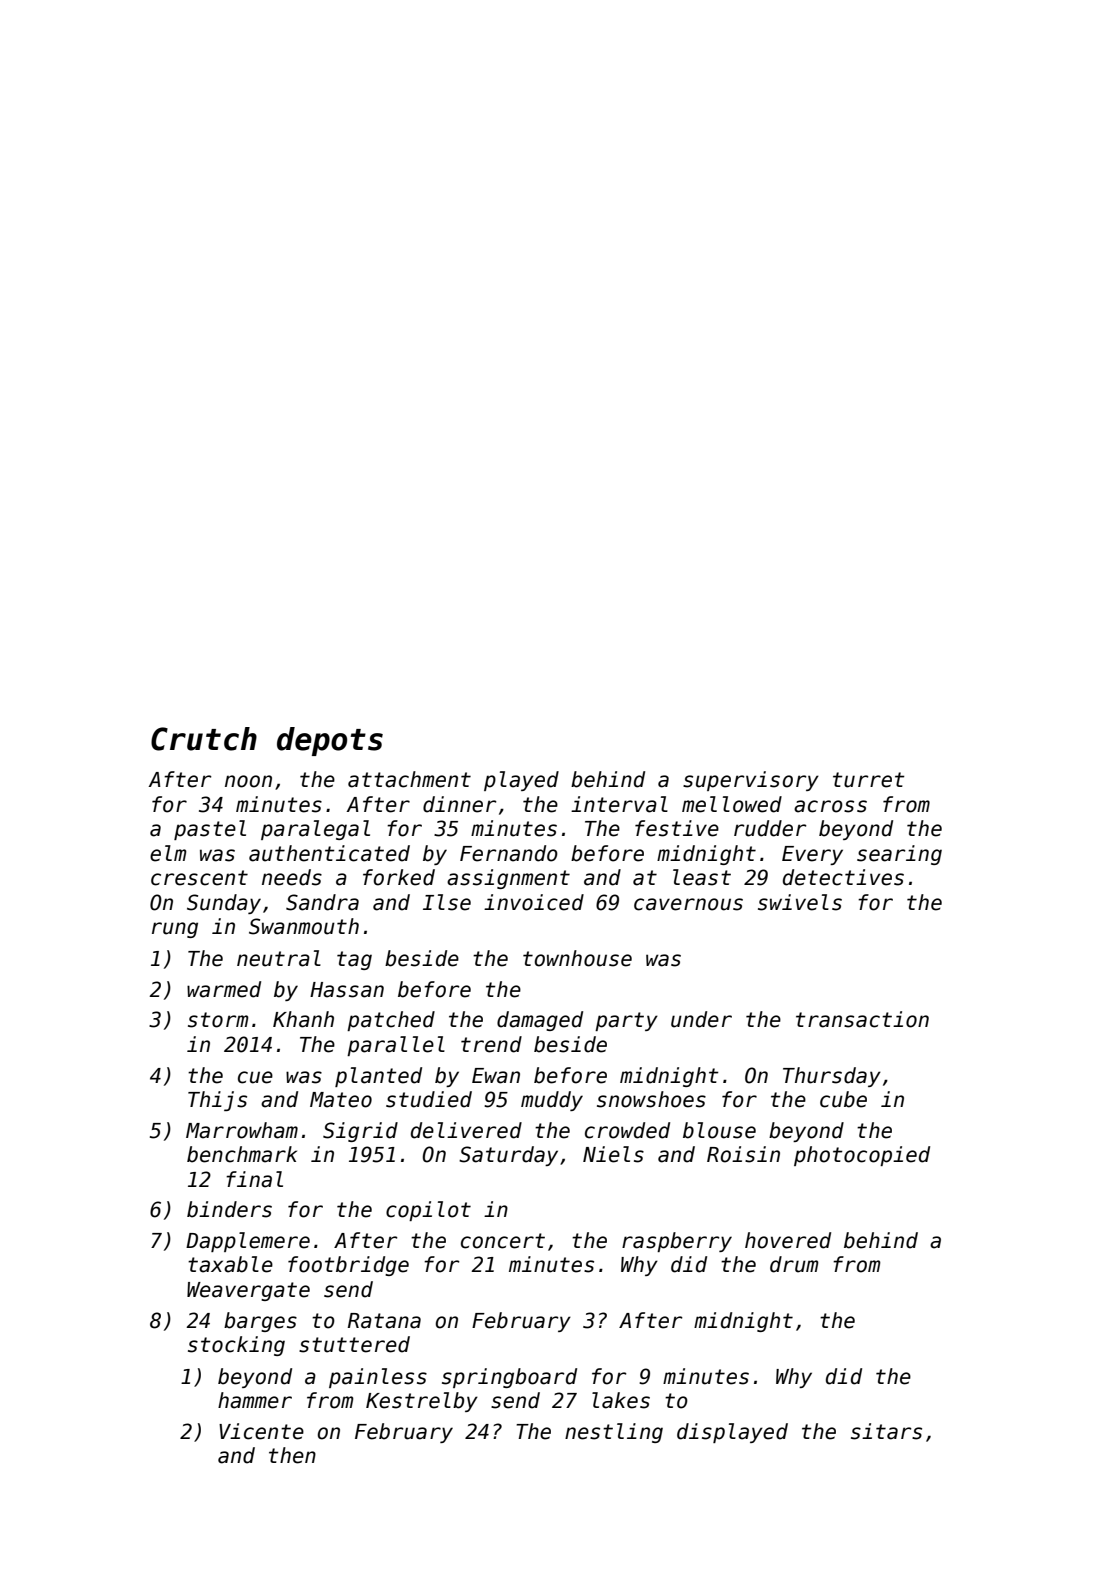 The image size is (1102, 1596). I want to click on nestling, so click(614, 1433).
